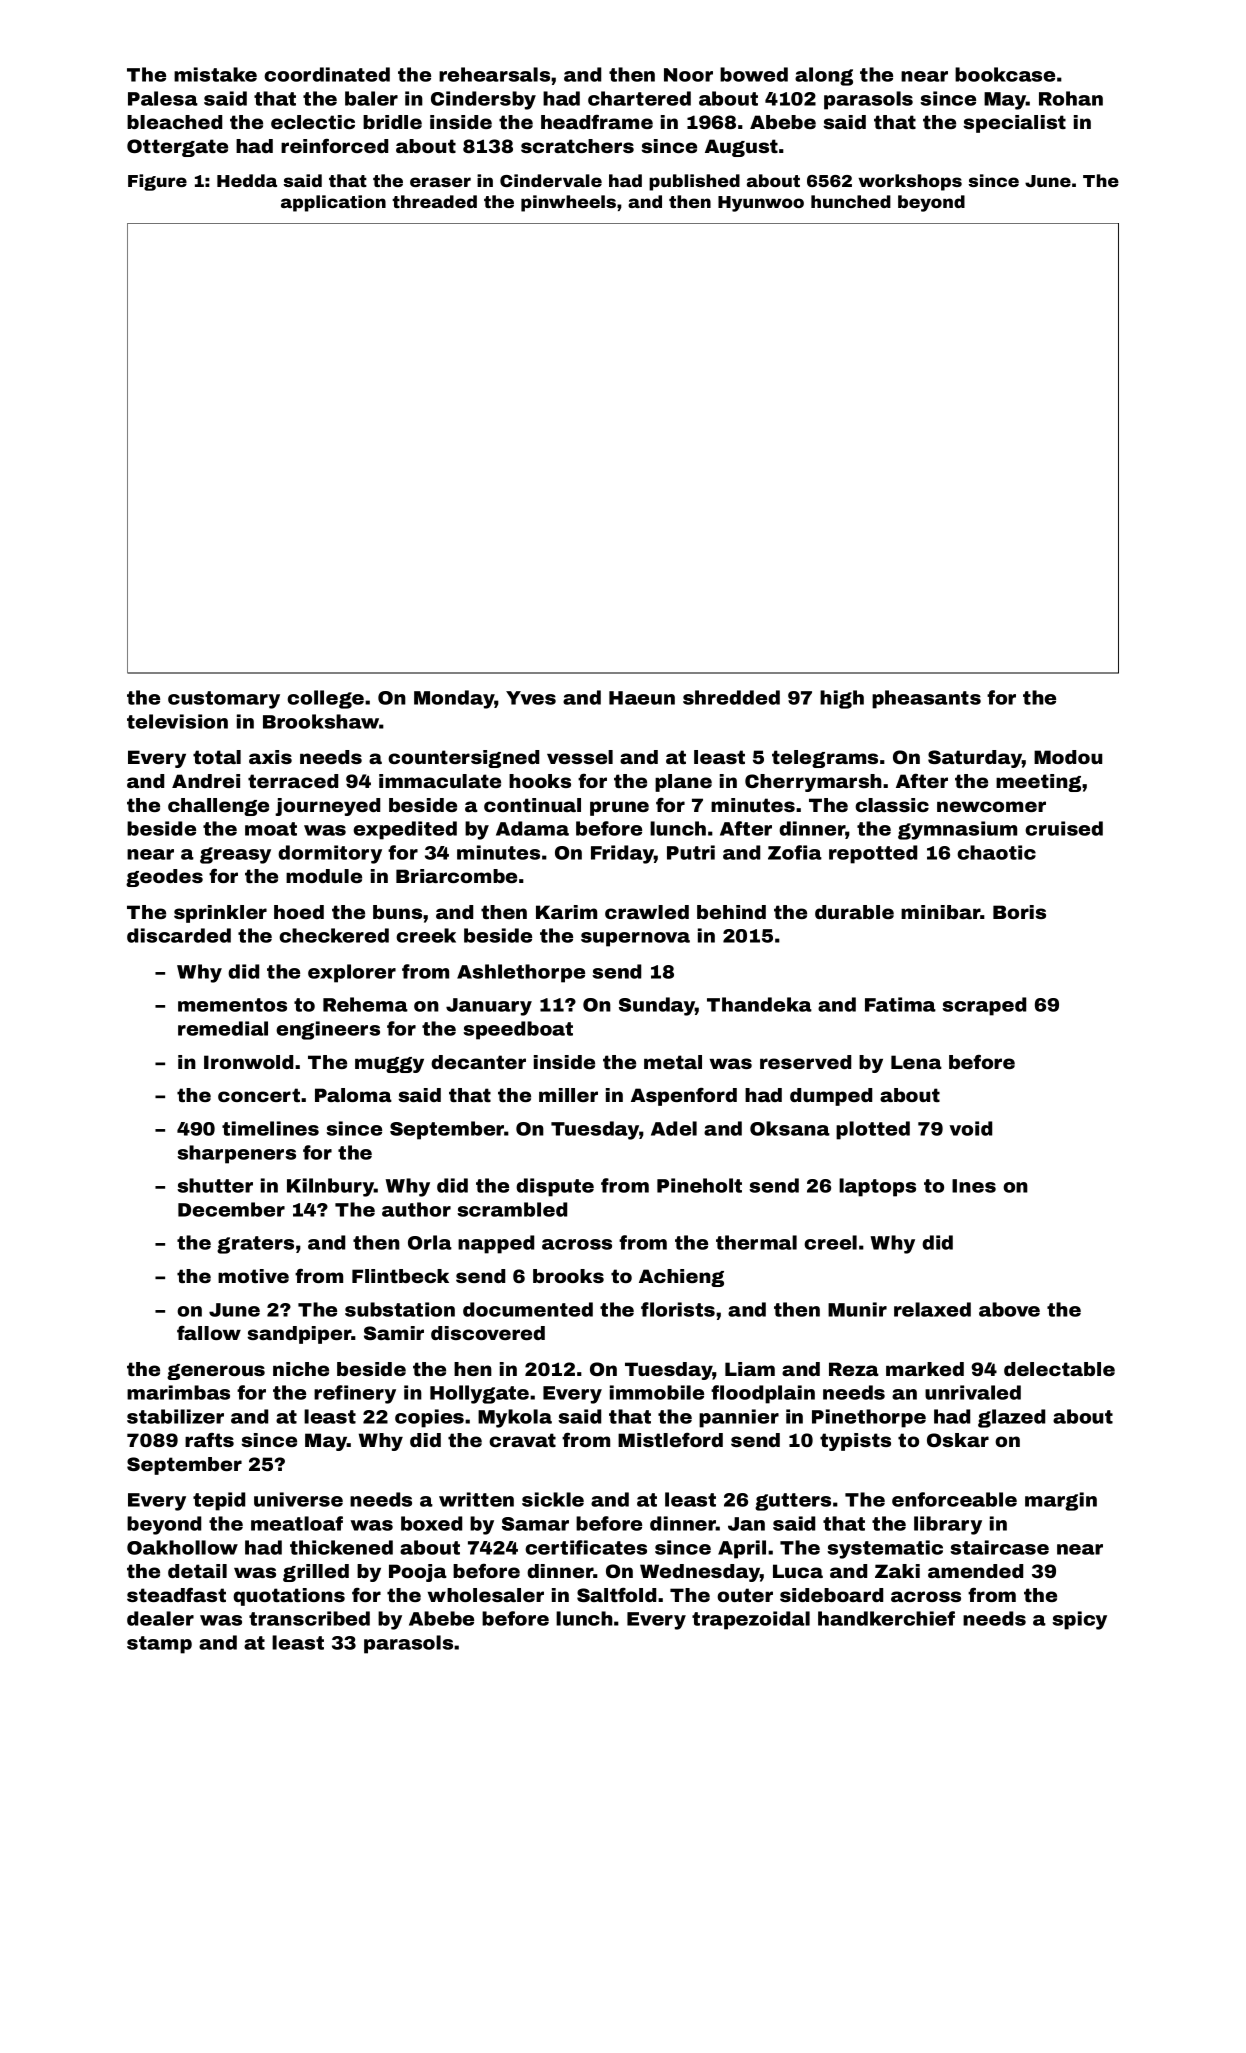 This screenshot has height=2053, width=1246. I want to click on floodplain, so click(763, 1394).
